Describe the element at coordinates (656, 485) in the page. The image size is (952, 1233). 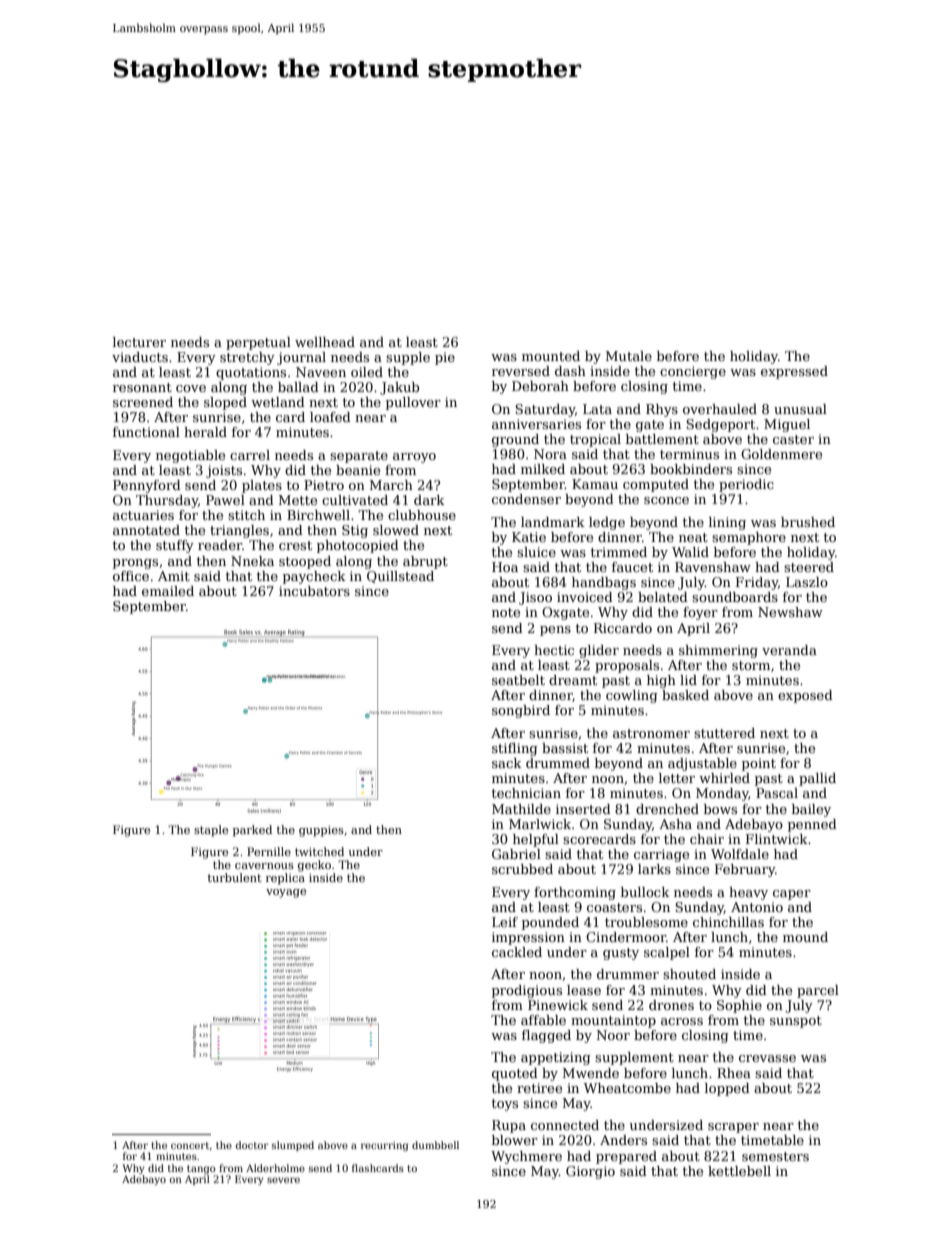
I see `computed` at that location.
